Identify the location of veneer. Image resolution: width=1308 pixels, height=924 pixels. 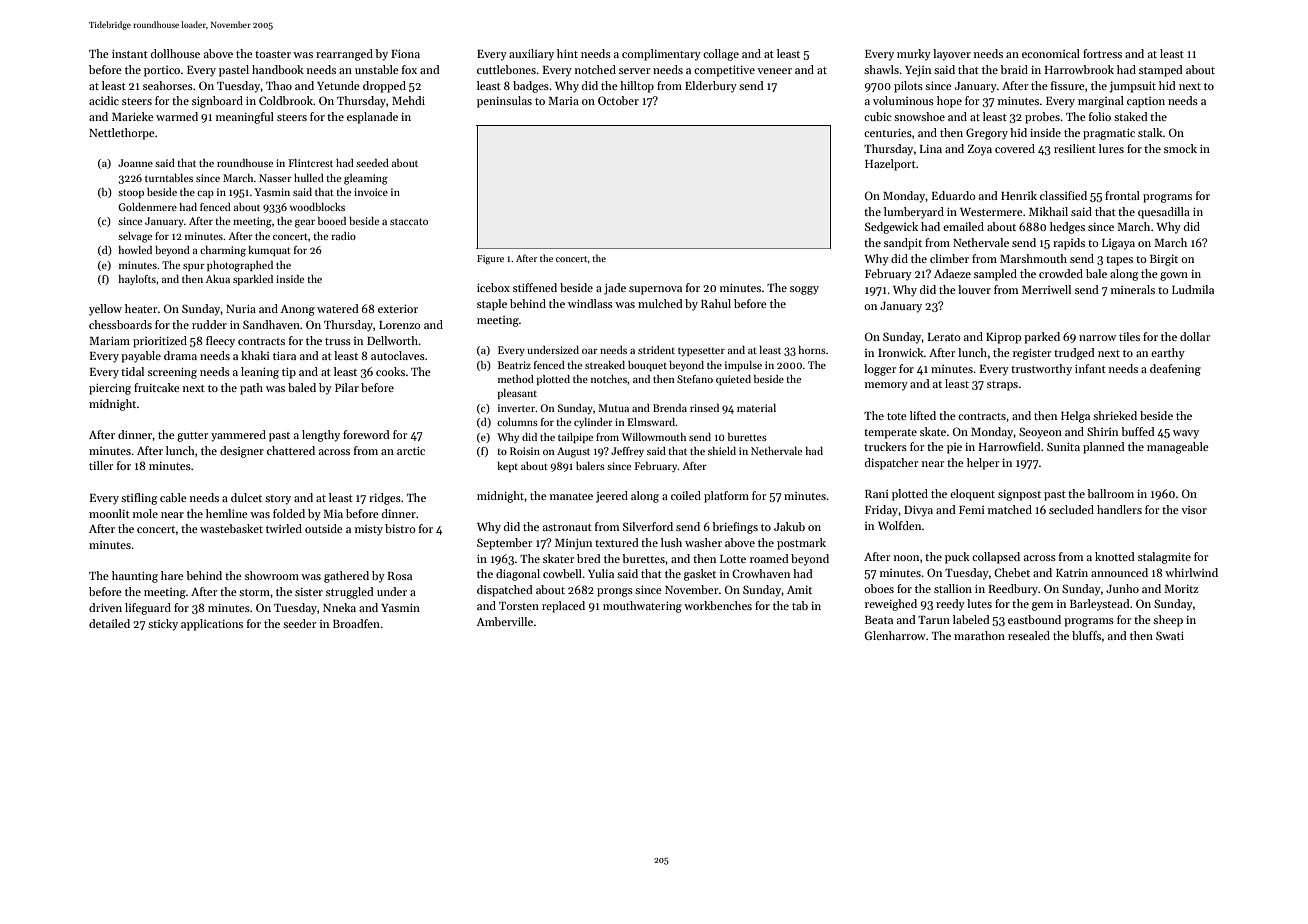
(774, 71).
